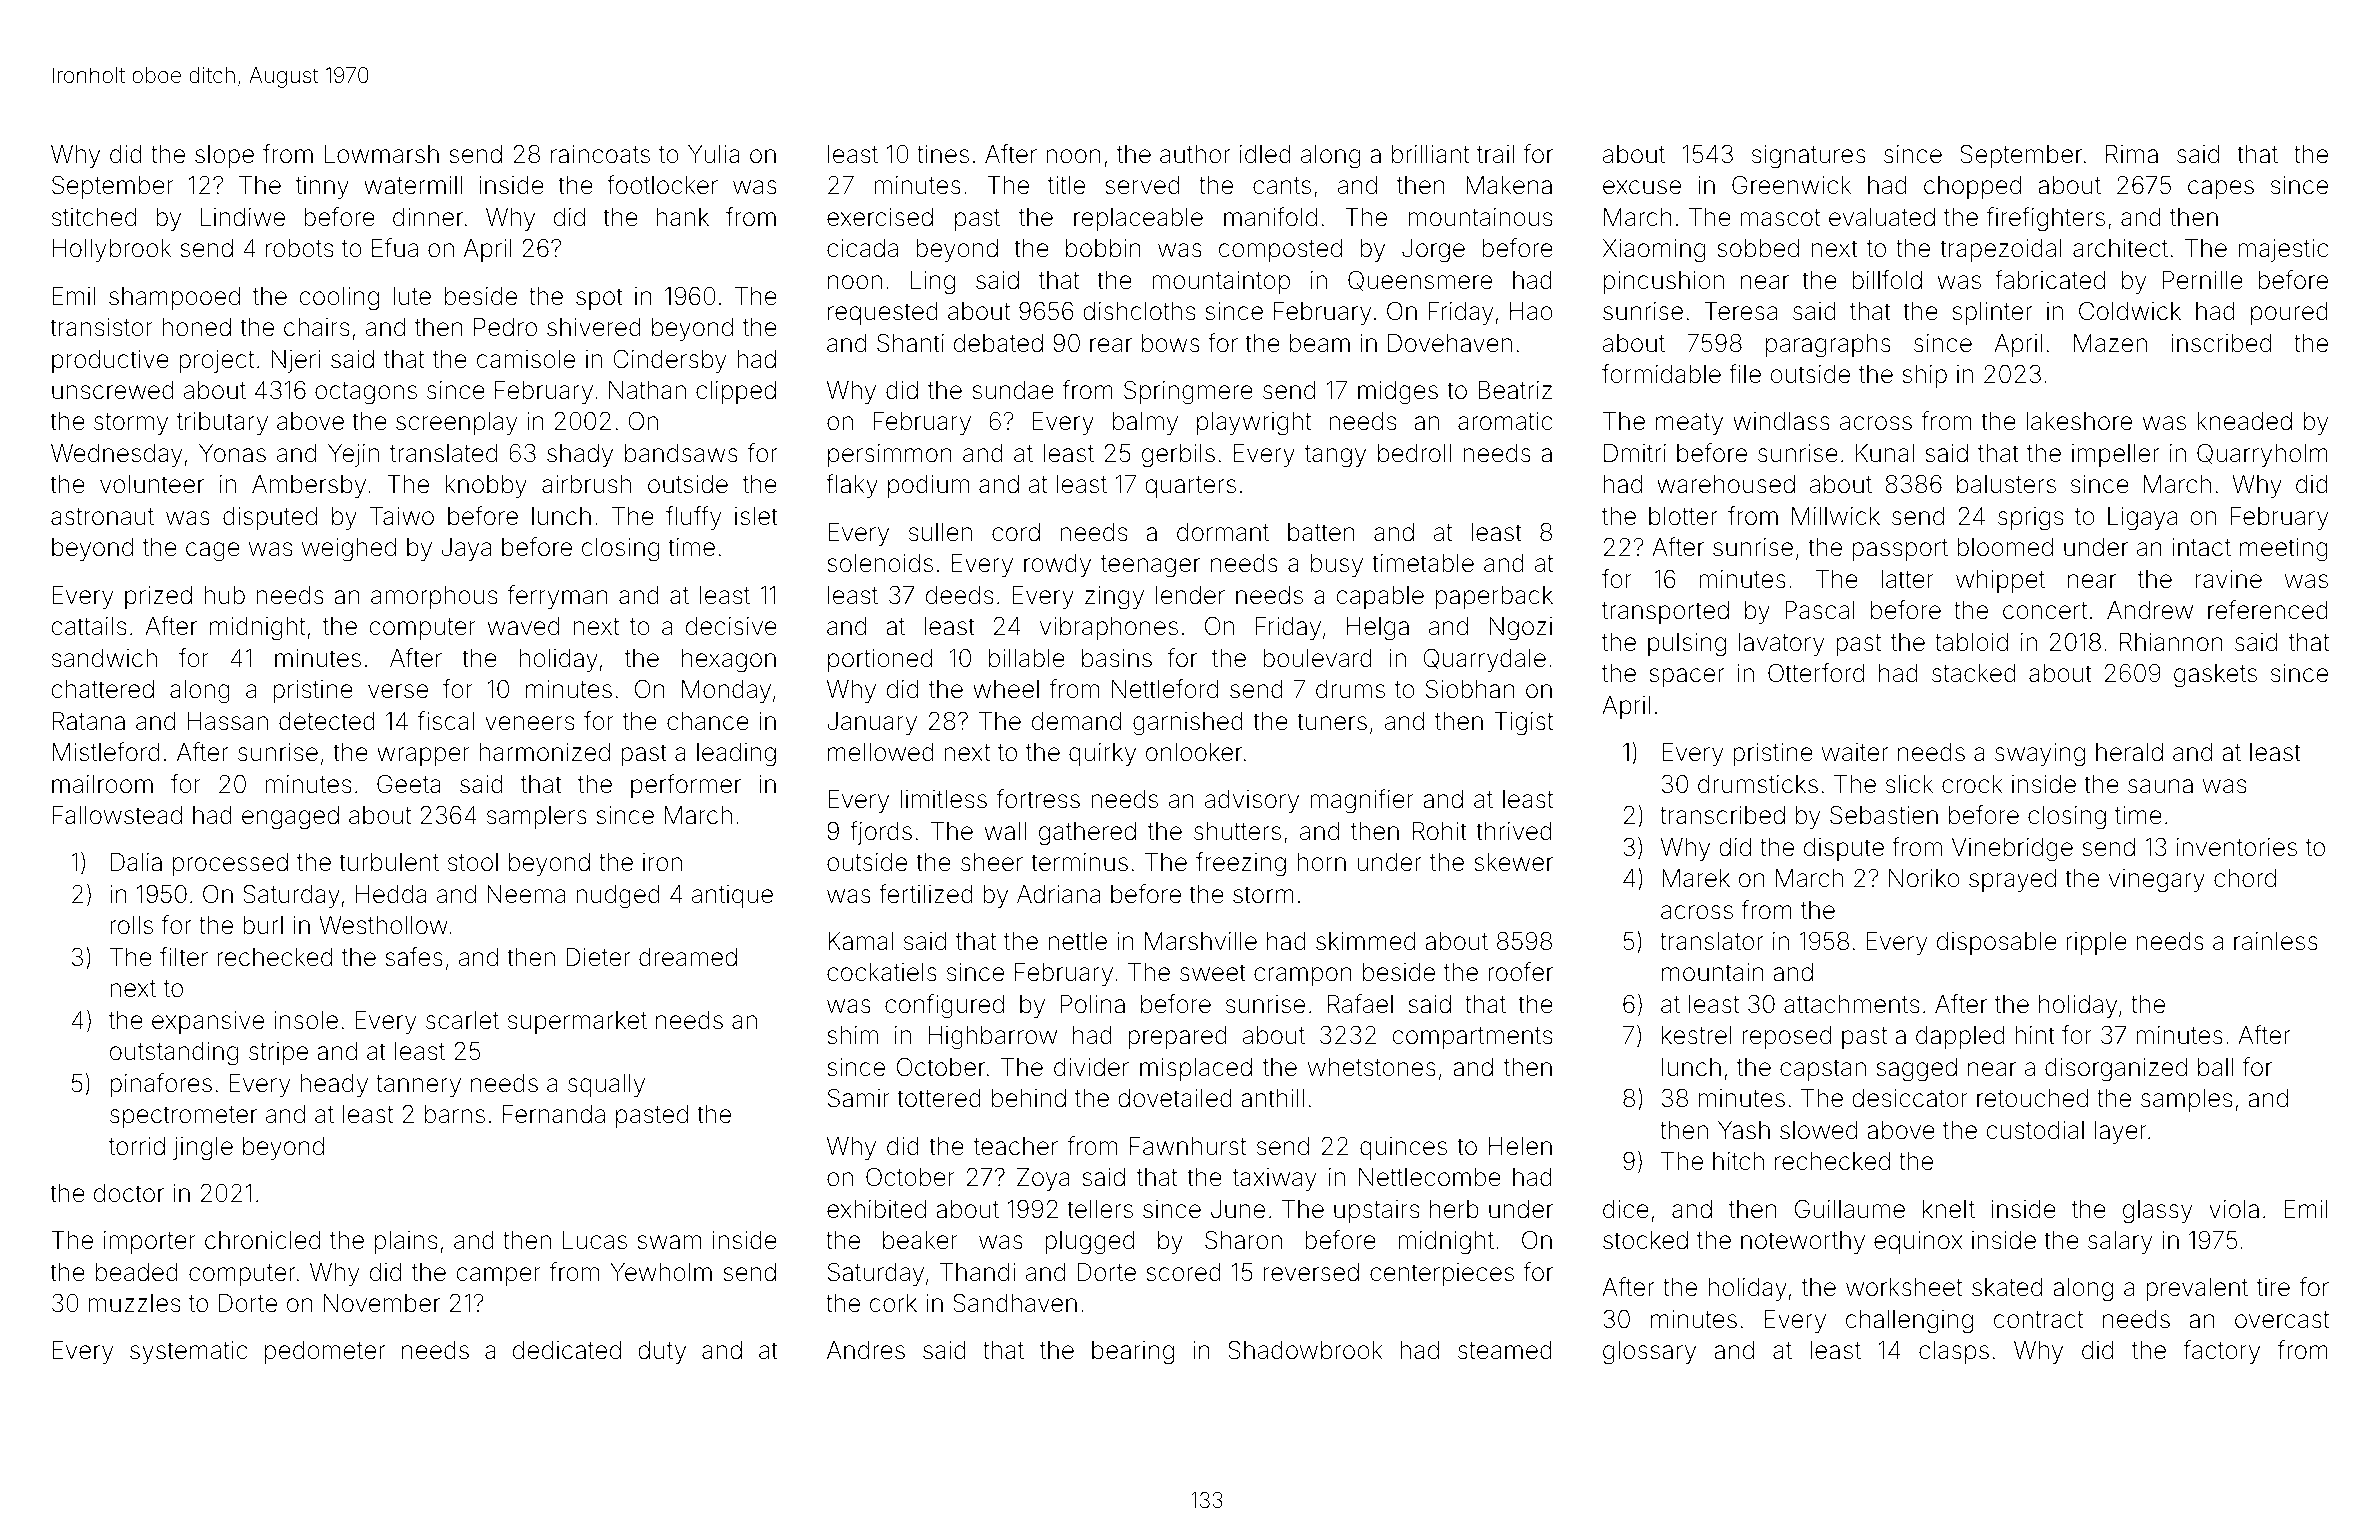 The width and height of the screenshot is (2380, 1540). I want to click on plains, so click(406, 1242).
